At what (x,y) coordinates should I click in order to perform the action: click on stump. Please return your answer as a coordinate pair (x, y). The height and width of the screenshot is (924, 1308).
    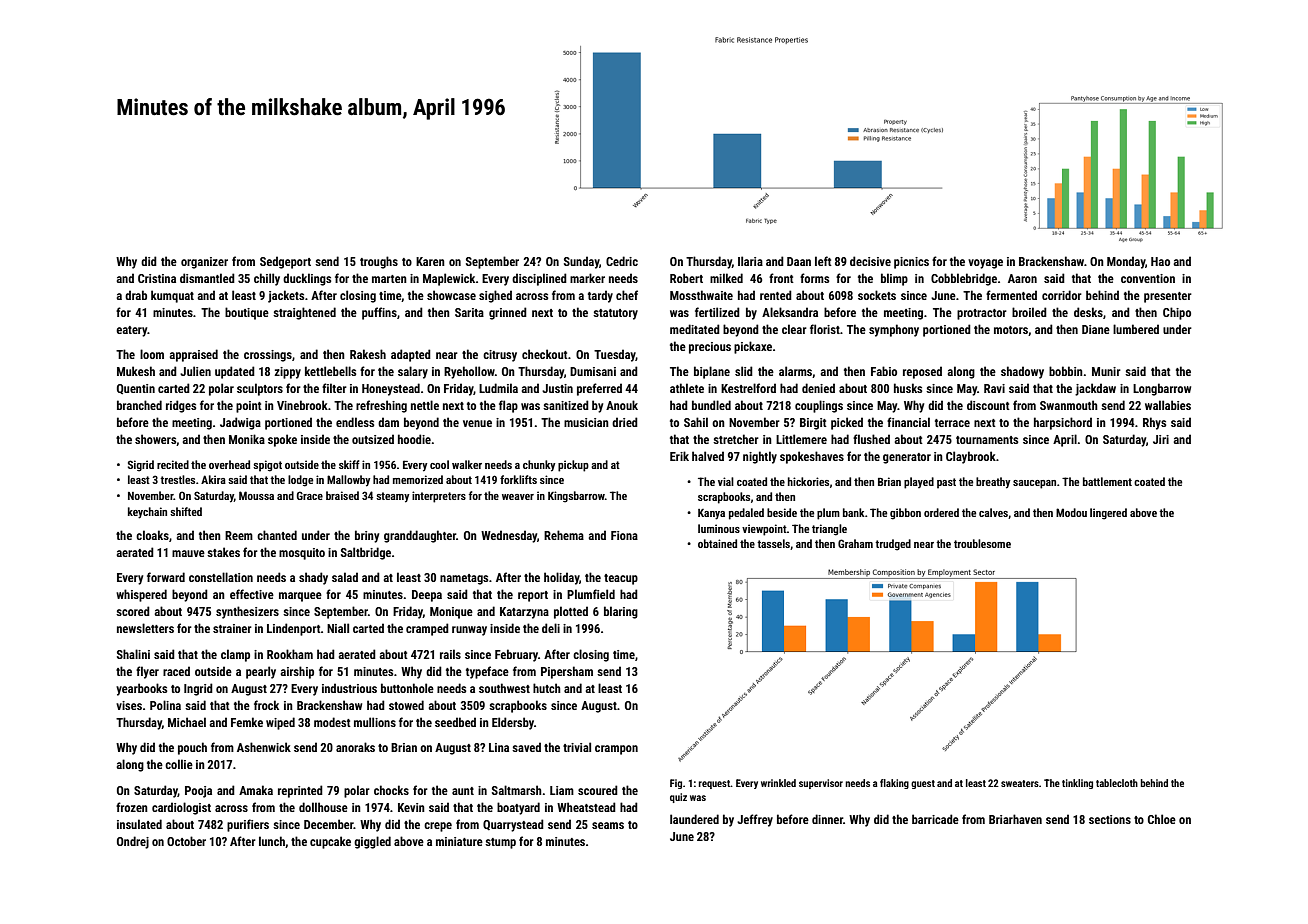
    Looking at the image, I should click on (500, 843).
